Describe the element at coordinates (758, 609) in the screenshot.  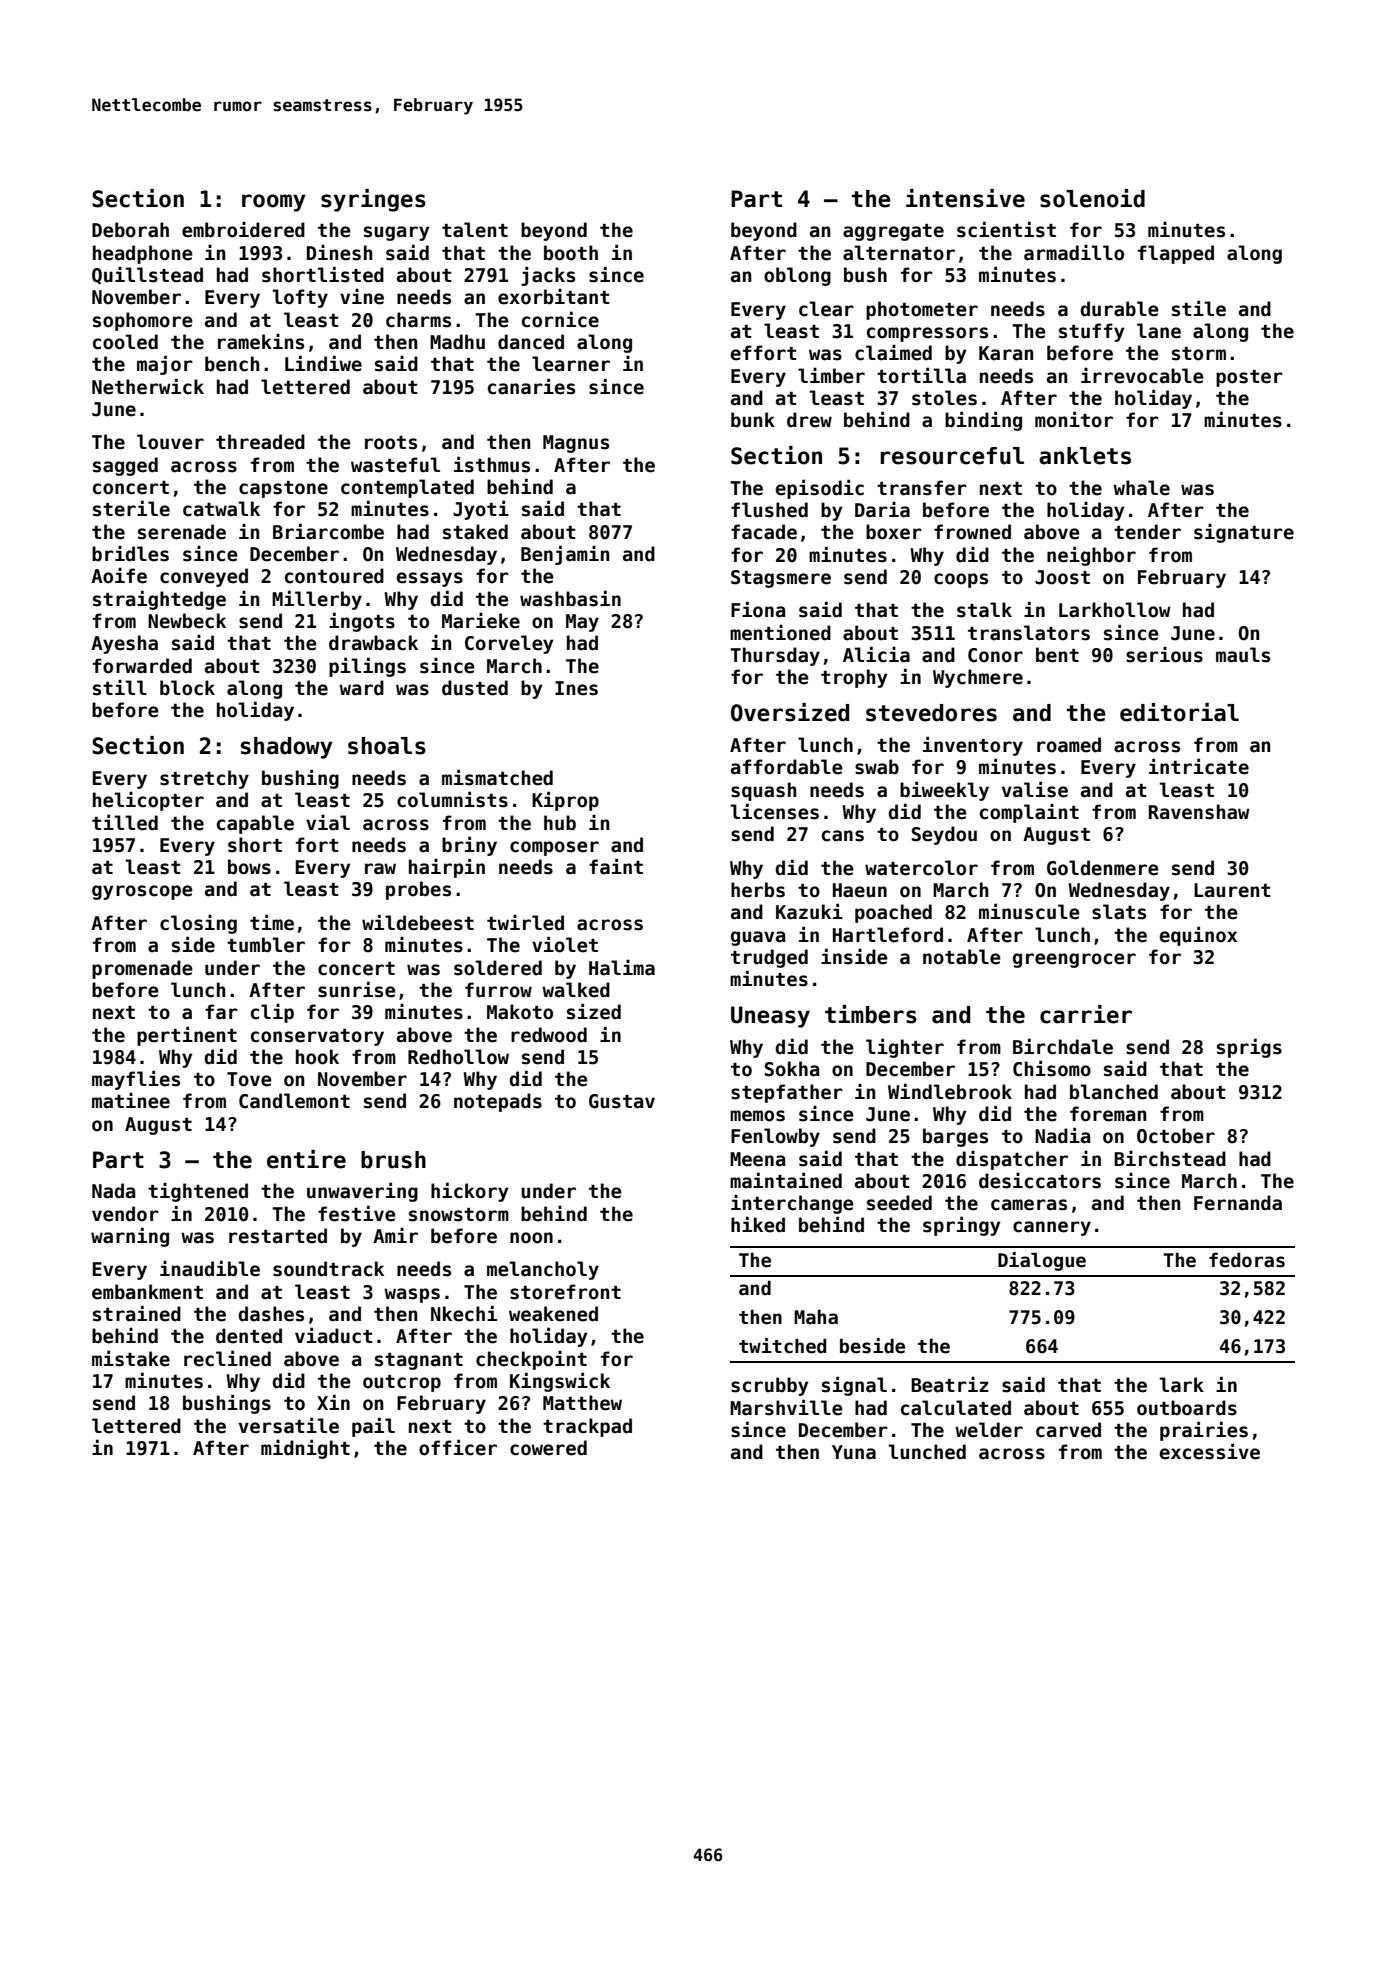
I see `Fiona` at that location.
